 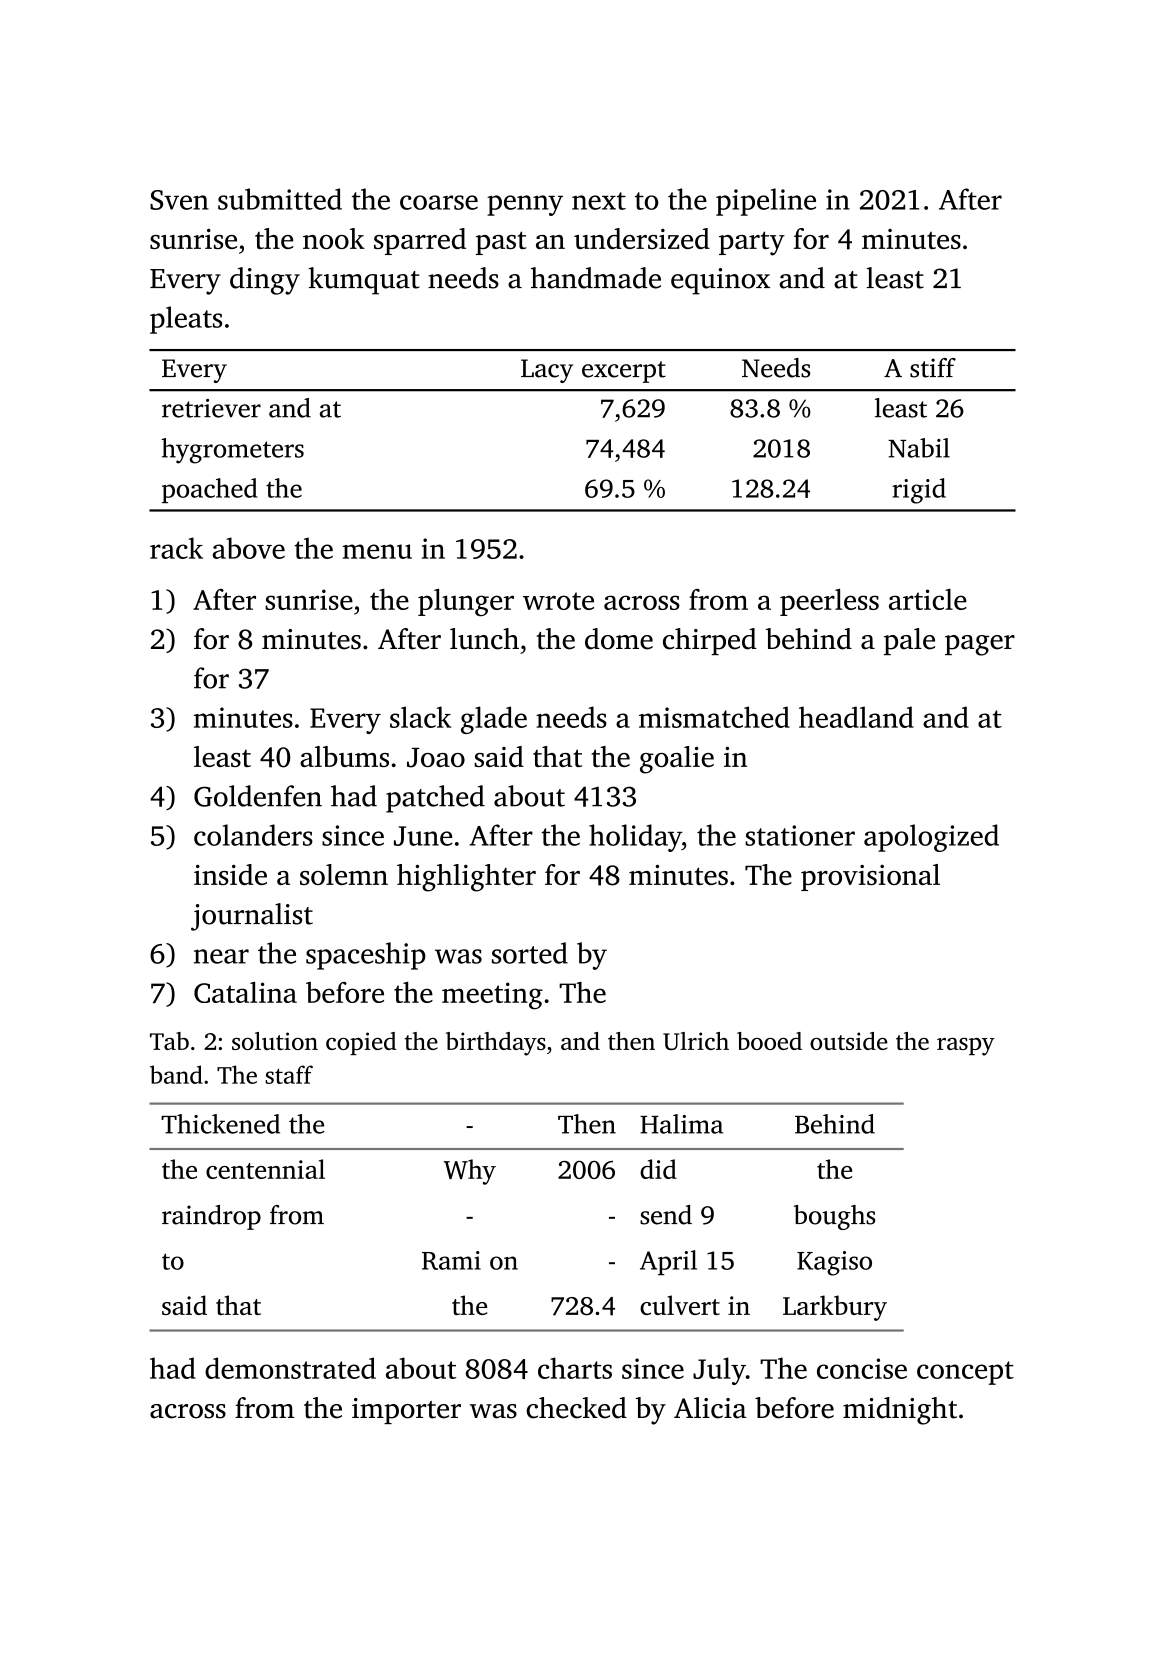 I want to click on nook, so click(x=334, y=238).
